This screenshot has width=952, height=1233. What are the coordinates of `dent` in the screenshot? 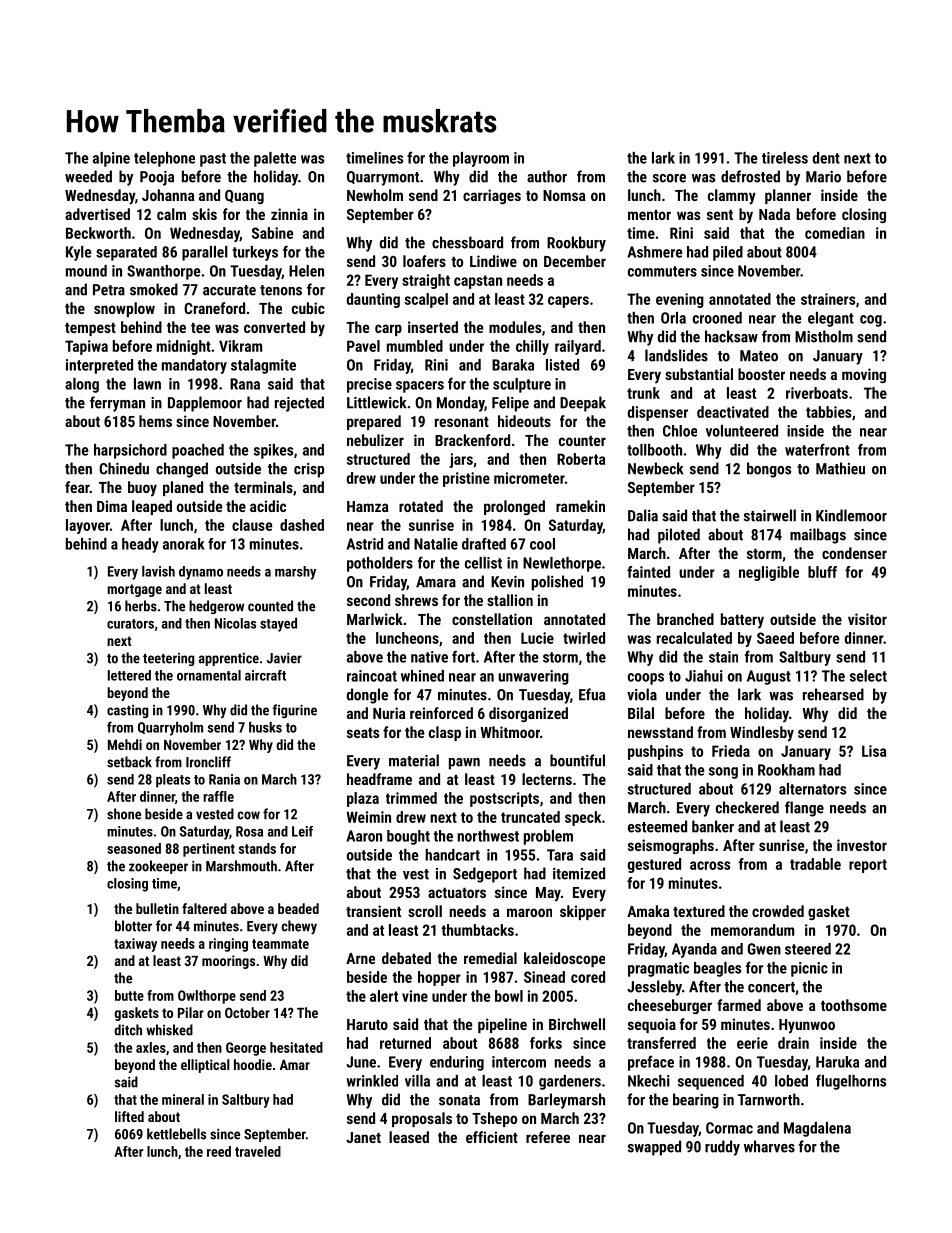 It's located at (826, 158).
